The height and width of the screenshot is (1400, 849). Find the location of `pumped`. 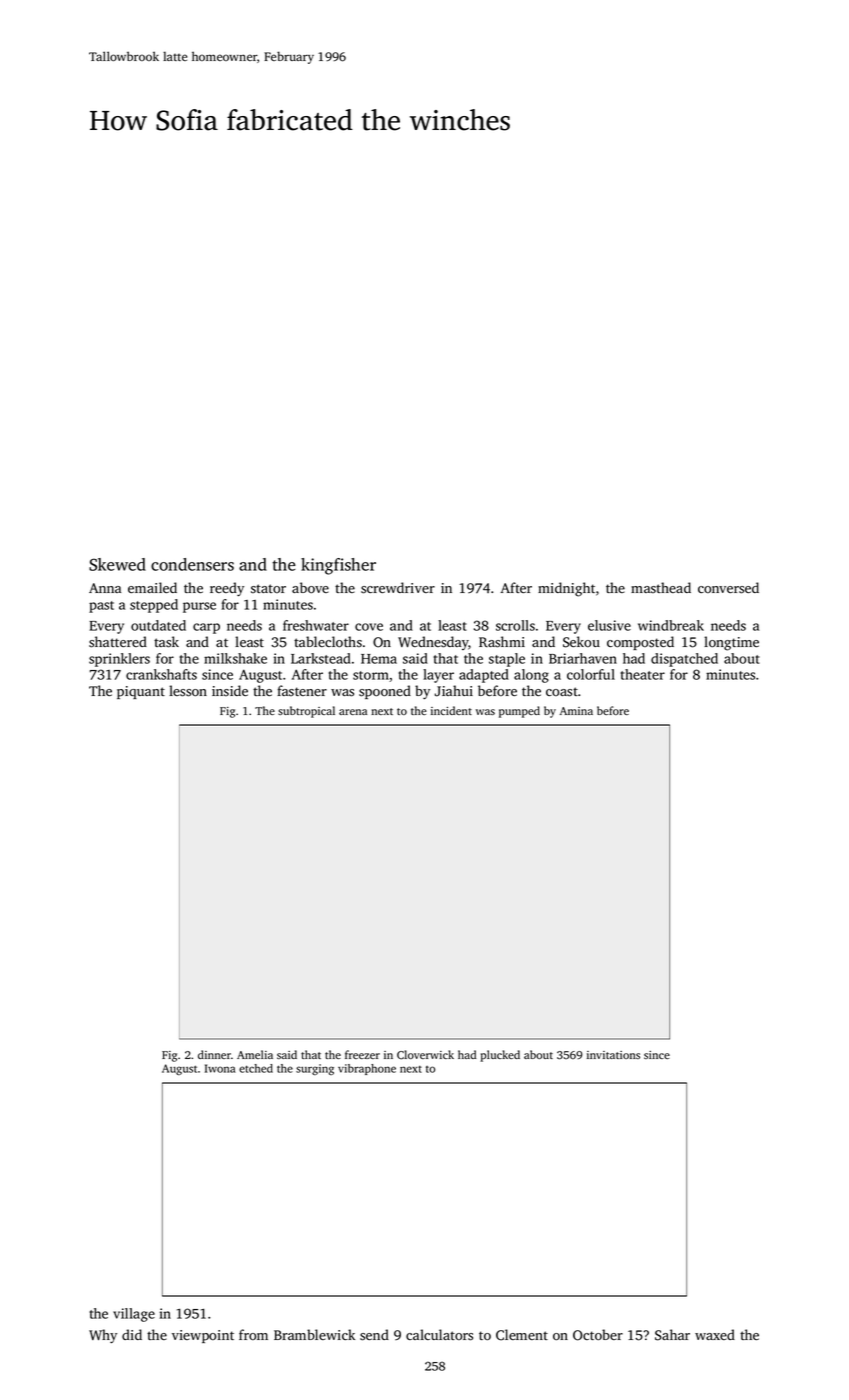

pumped is located at coordinates (519, 712).
